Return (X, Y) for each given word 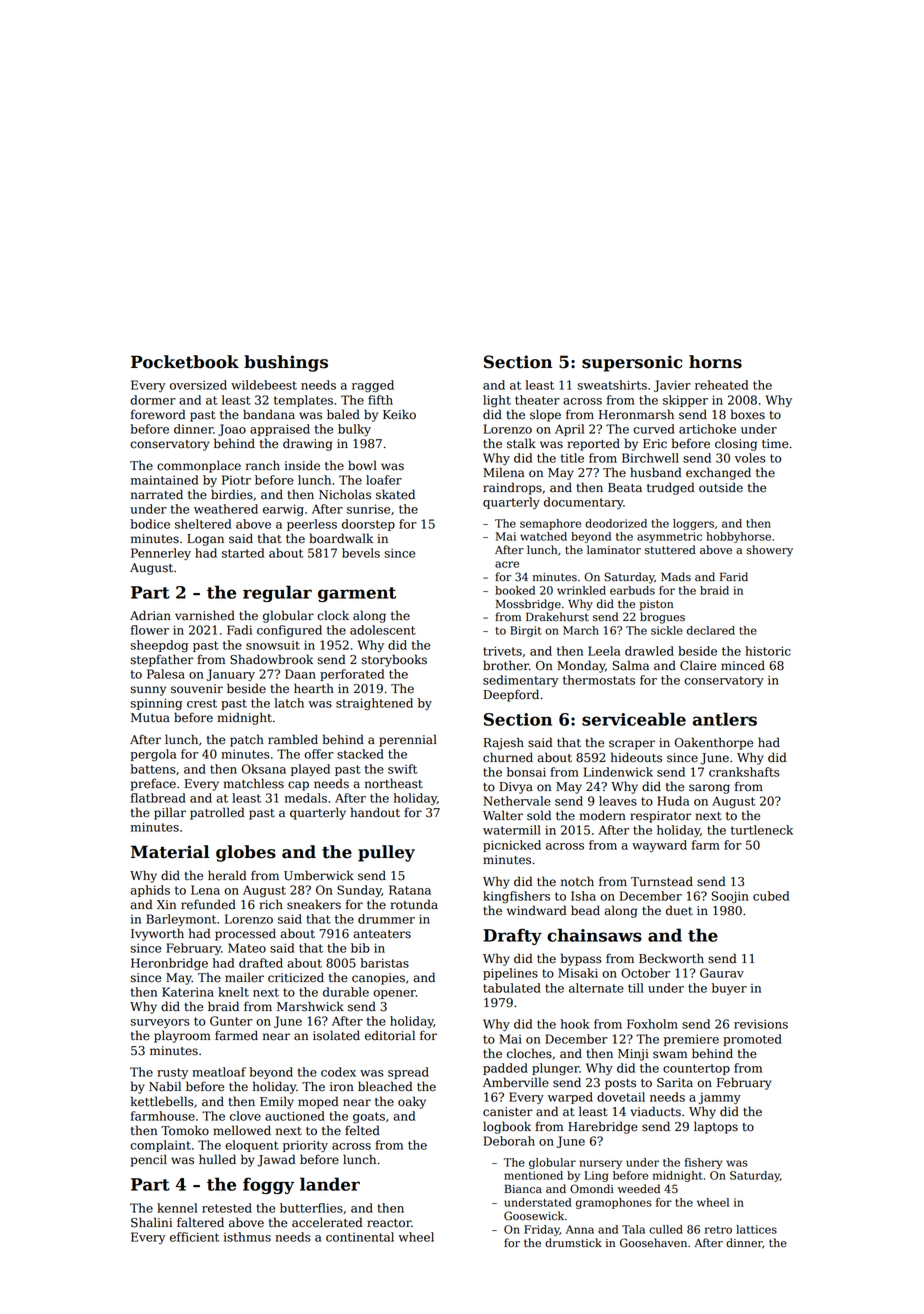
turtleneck (762, 830)
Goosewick (534, 1216)
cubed (771, 896)
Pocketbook (185, 362)
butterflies (311, 1208)
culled (666, 1229)
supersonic (632, 363)
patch (247, 740)
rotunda (414, 904)
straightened (374, 704)
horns (715, 362)
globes (246, 853)
